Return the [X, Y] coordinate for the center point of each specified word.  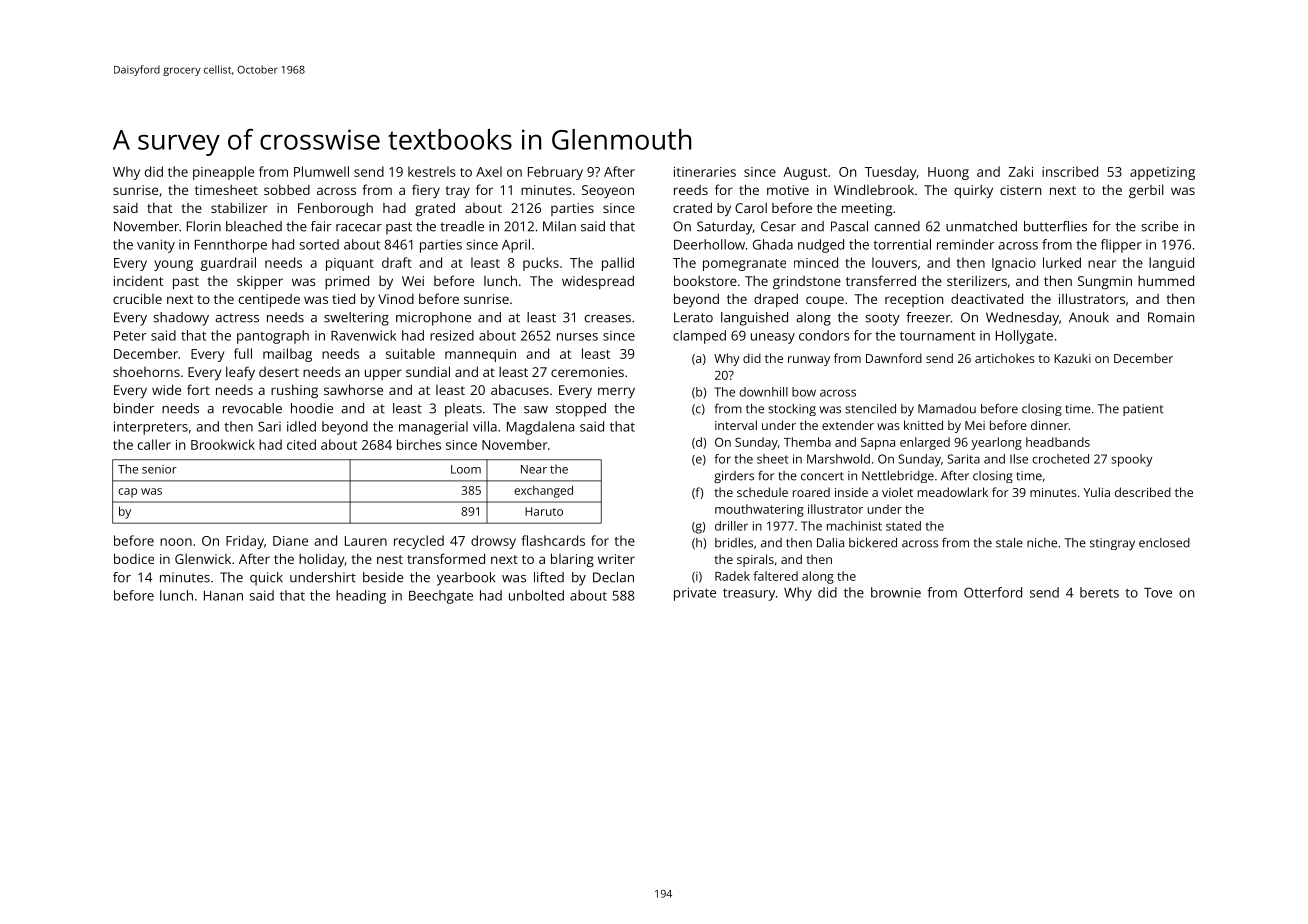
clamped [699, 337]
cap [127, 493]
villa [485, 426]
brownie [896, 592]
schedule [762, 492]
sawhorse [353, 389]
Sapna [878, 443]
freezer [928, 317]
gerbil [1146, 191]
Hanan [223, 596]
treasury [749, 594]
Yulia [1097, 492]
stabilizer [239, 208]
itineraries [705, 172]
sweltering [356, 319]
